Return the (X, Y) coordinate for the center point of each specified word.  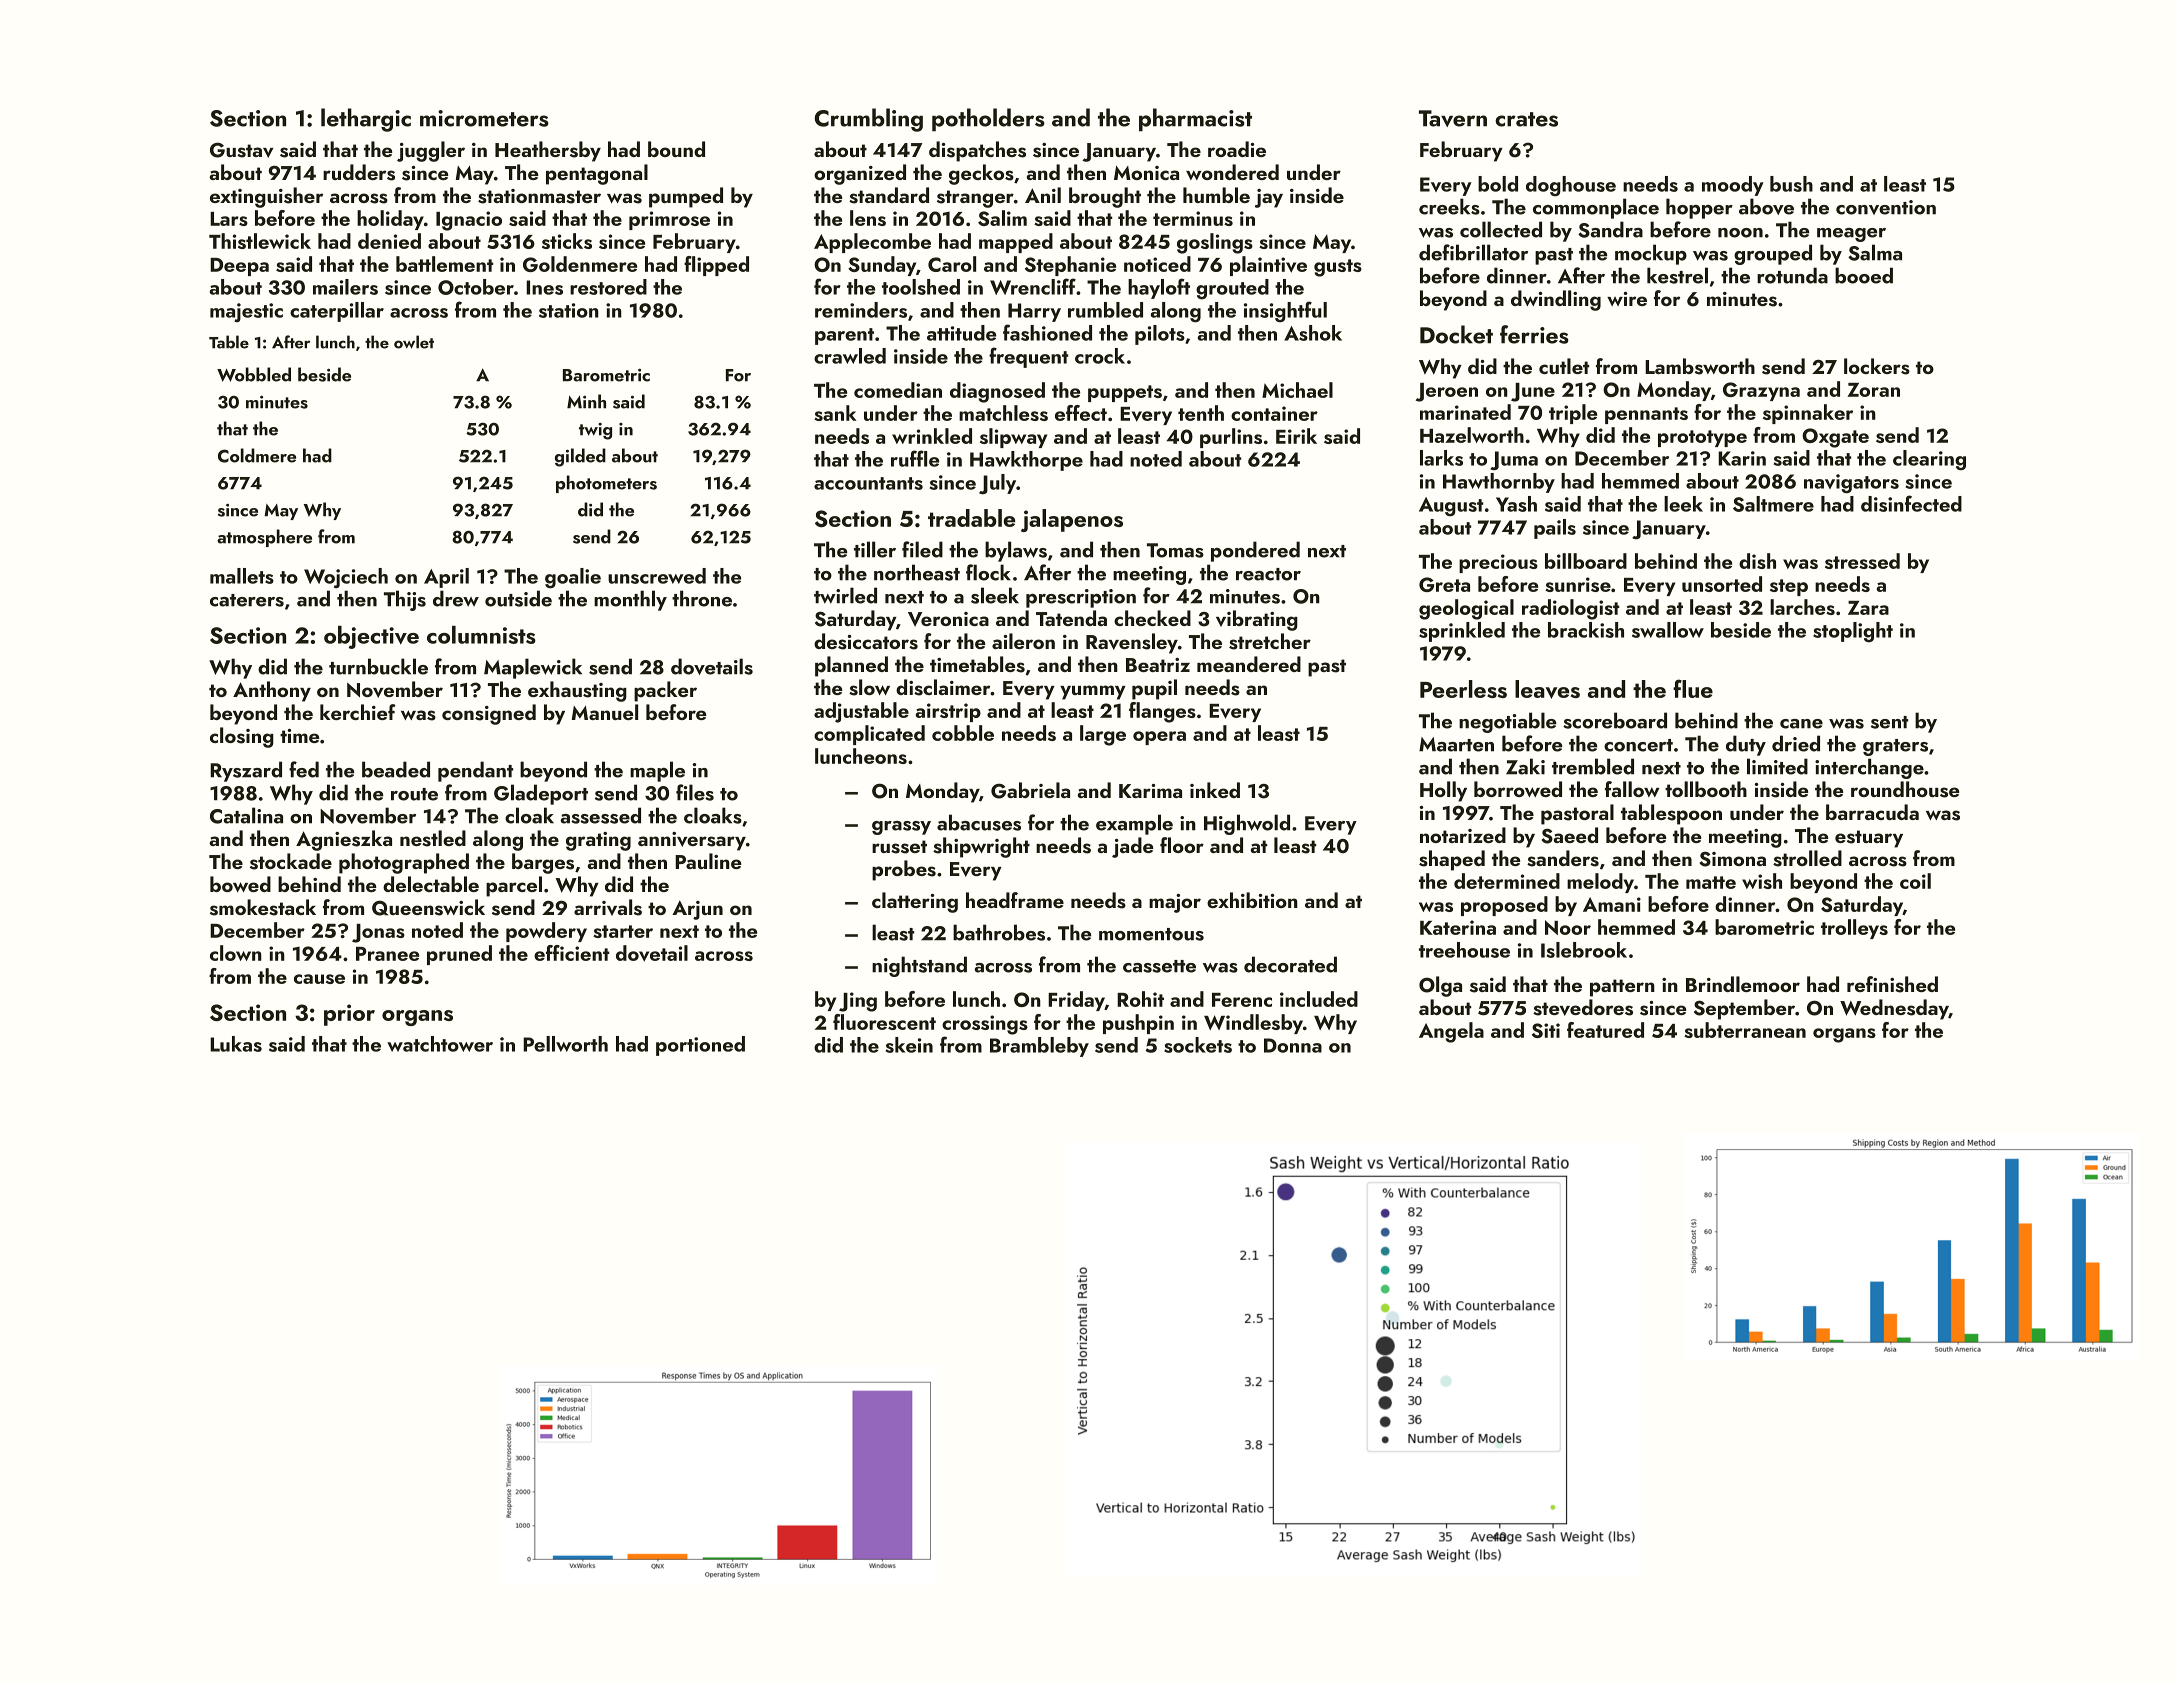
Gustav (241, 150)
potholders (988, 119)
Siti (1546, 1030)
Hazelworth (1472, 435)
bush (1791, 184)
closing (242, 737)
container (1274, 413)
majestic (246, 312)
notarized (1463, 835)
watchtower (440, 1044)
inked (1215, 790)
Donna (1293, 1045)
